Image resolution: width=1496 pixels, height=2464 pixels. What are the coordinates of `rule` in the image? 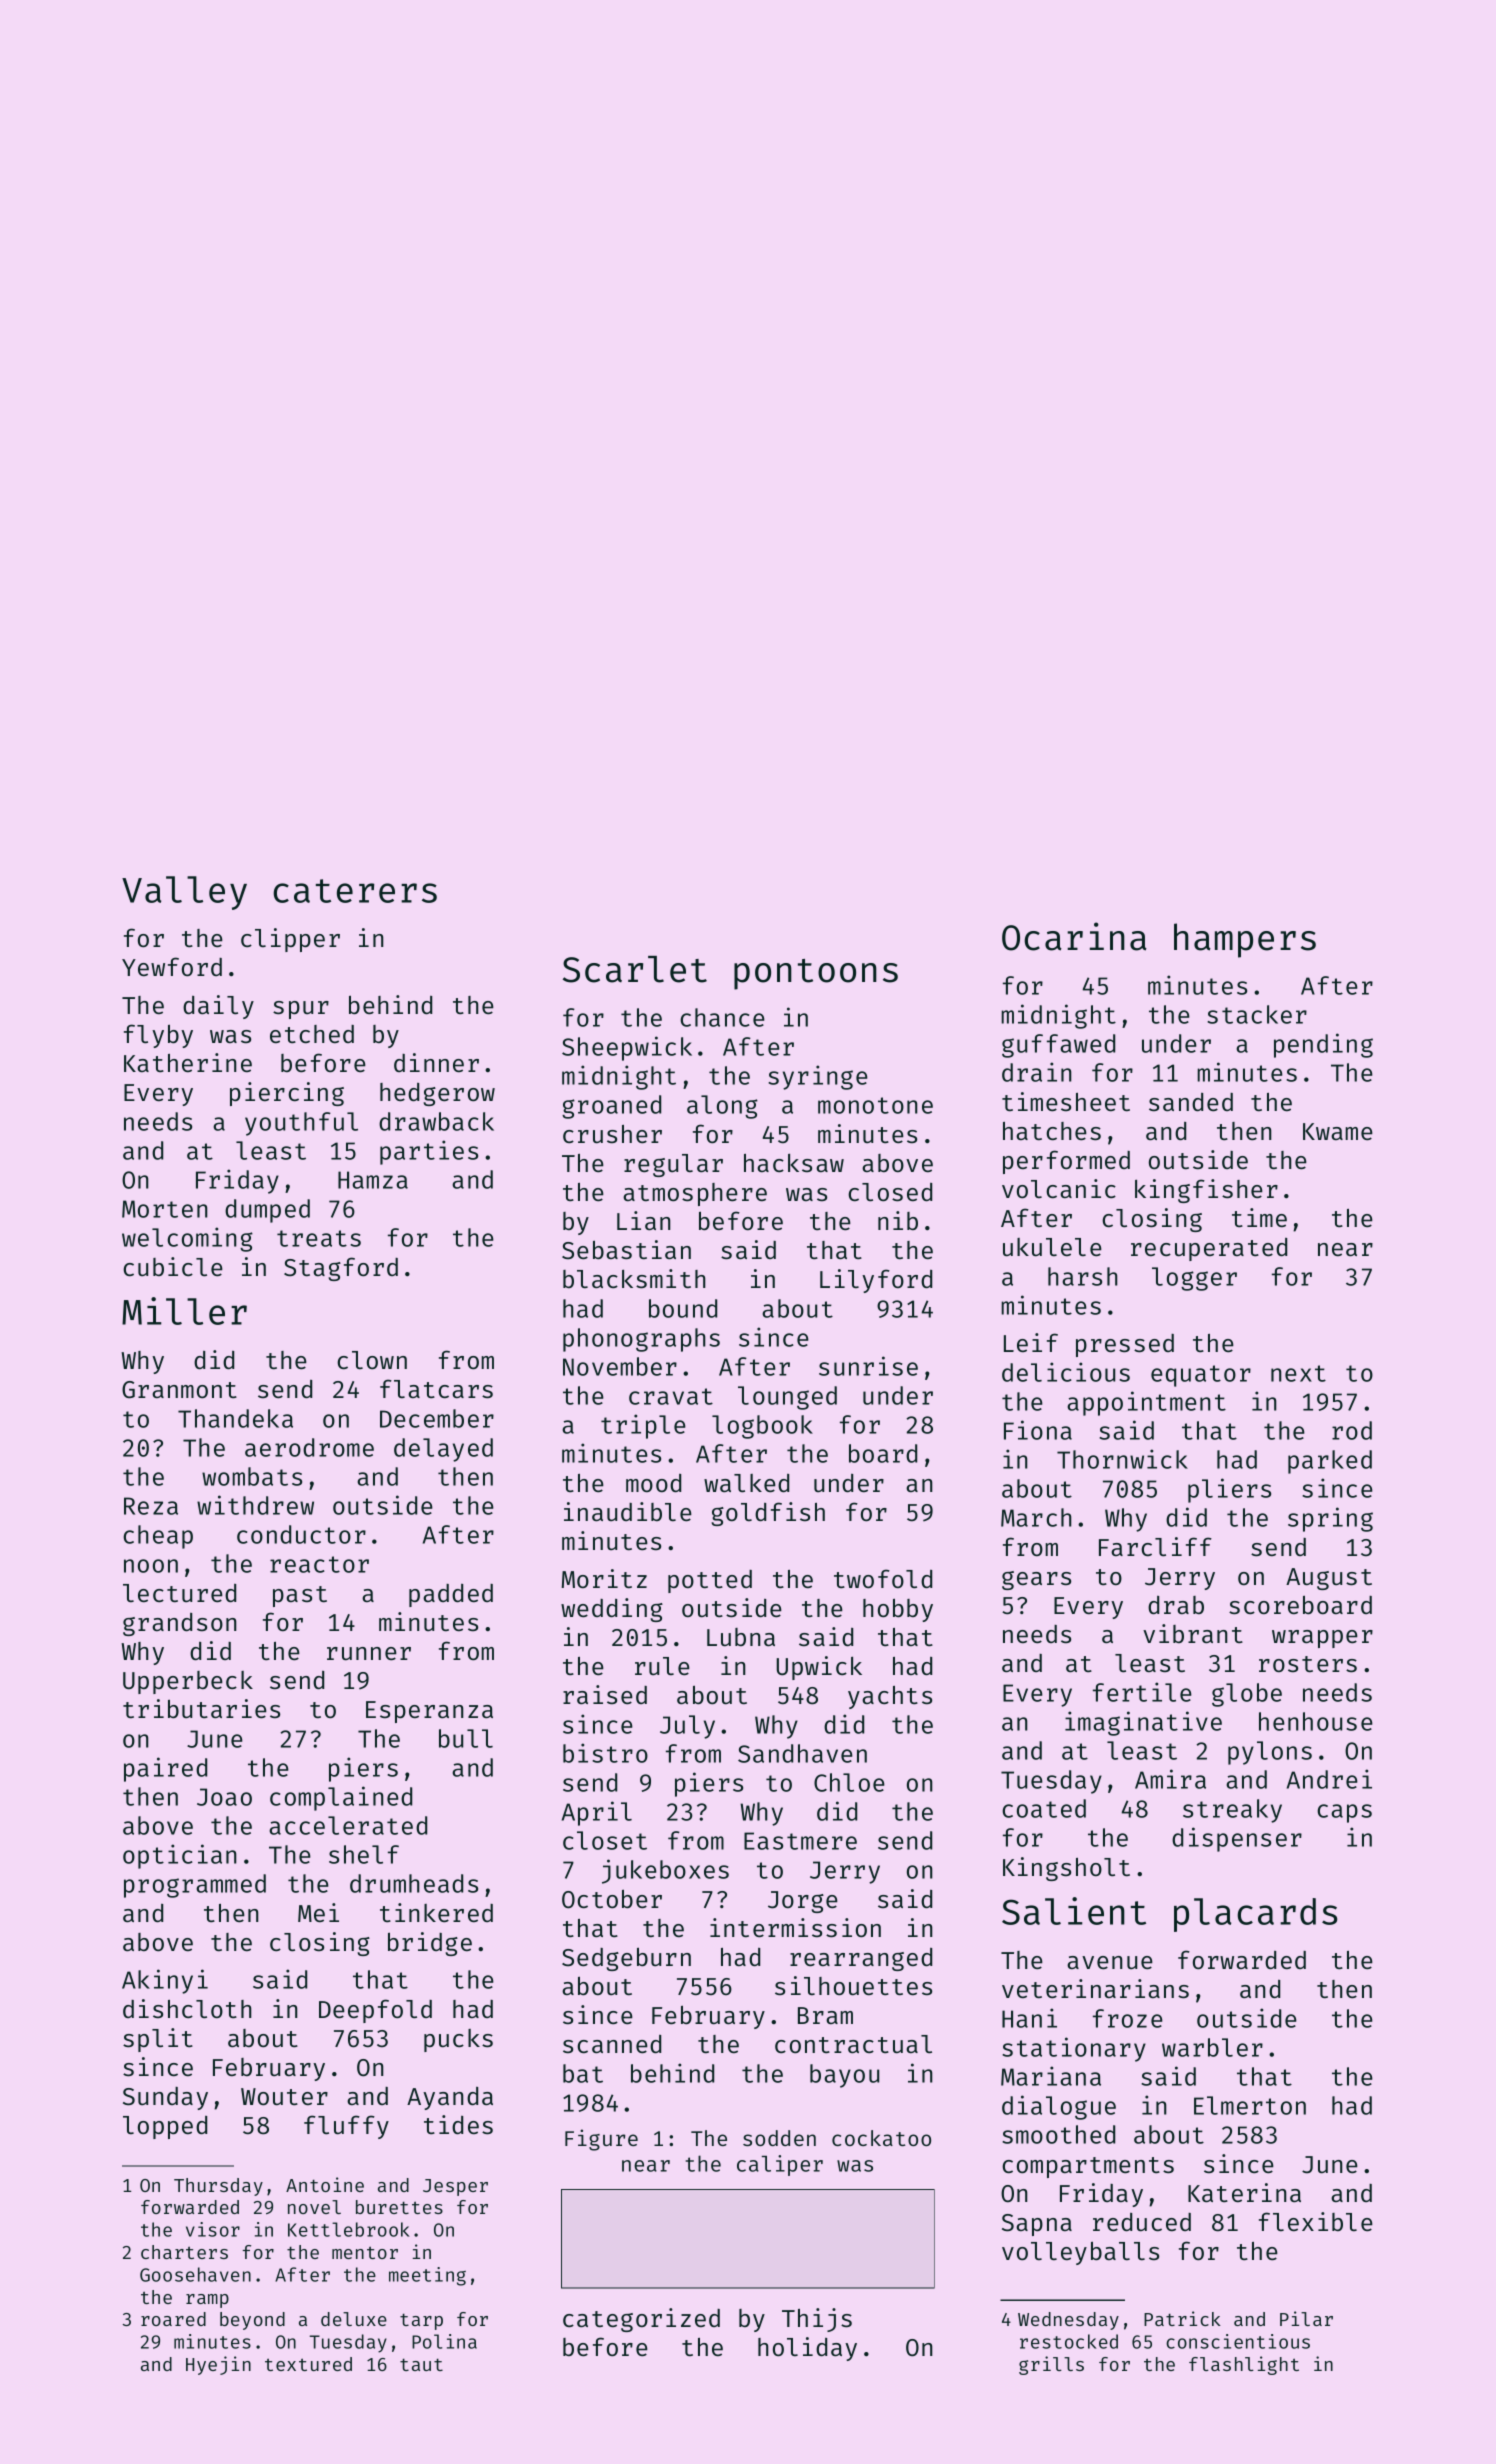 It's located at (662, 1666).
